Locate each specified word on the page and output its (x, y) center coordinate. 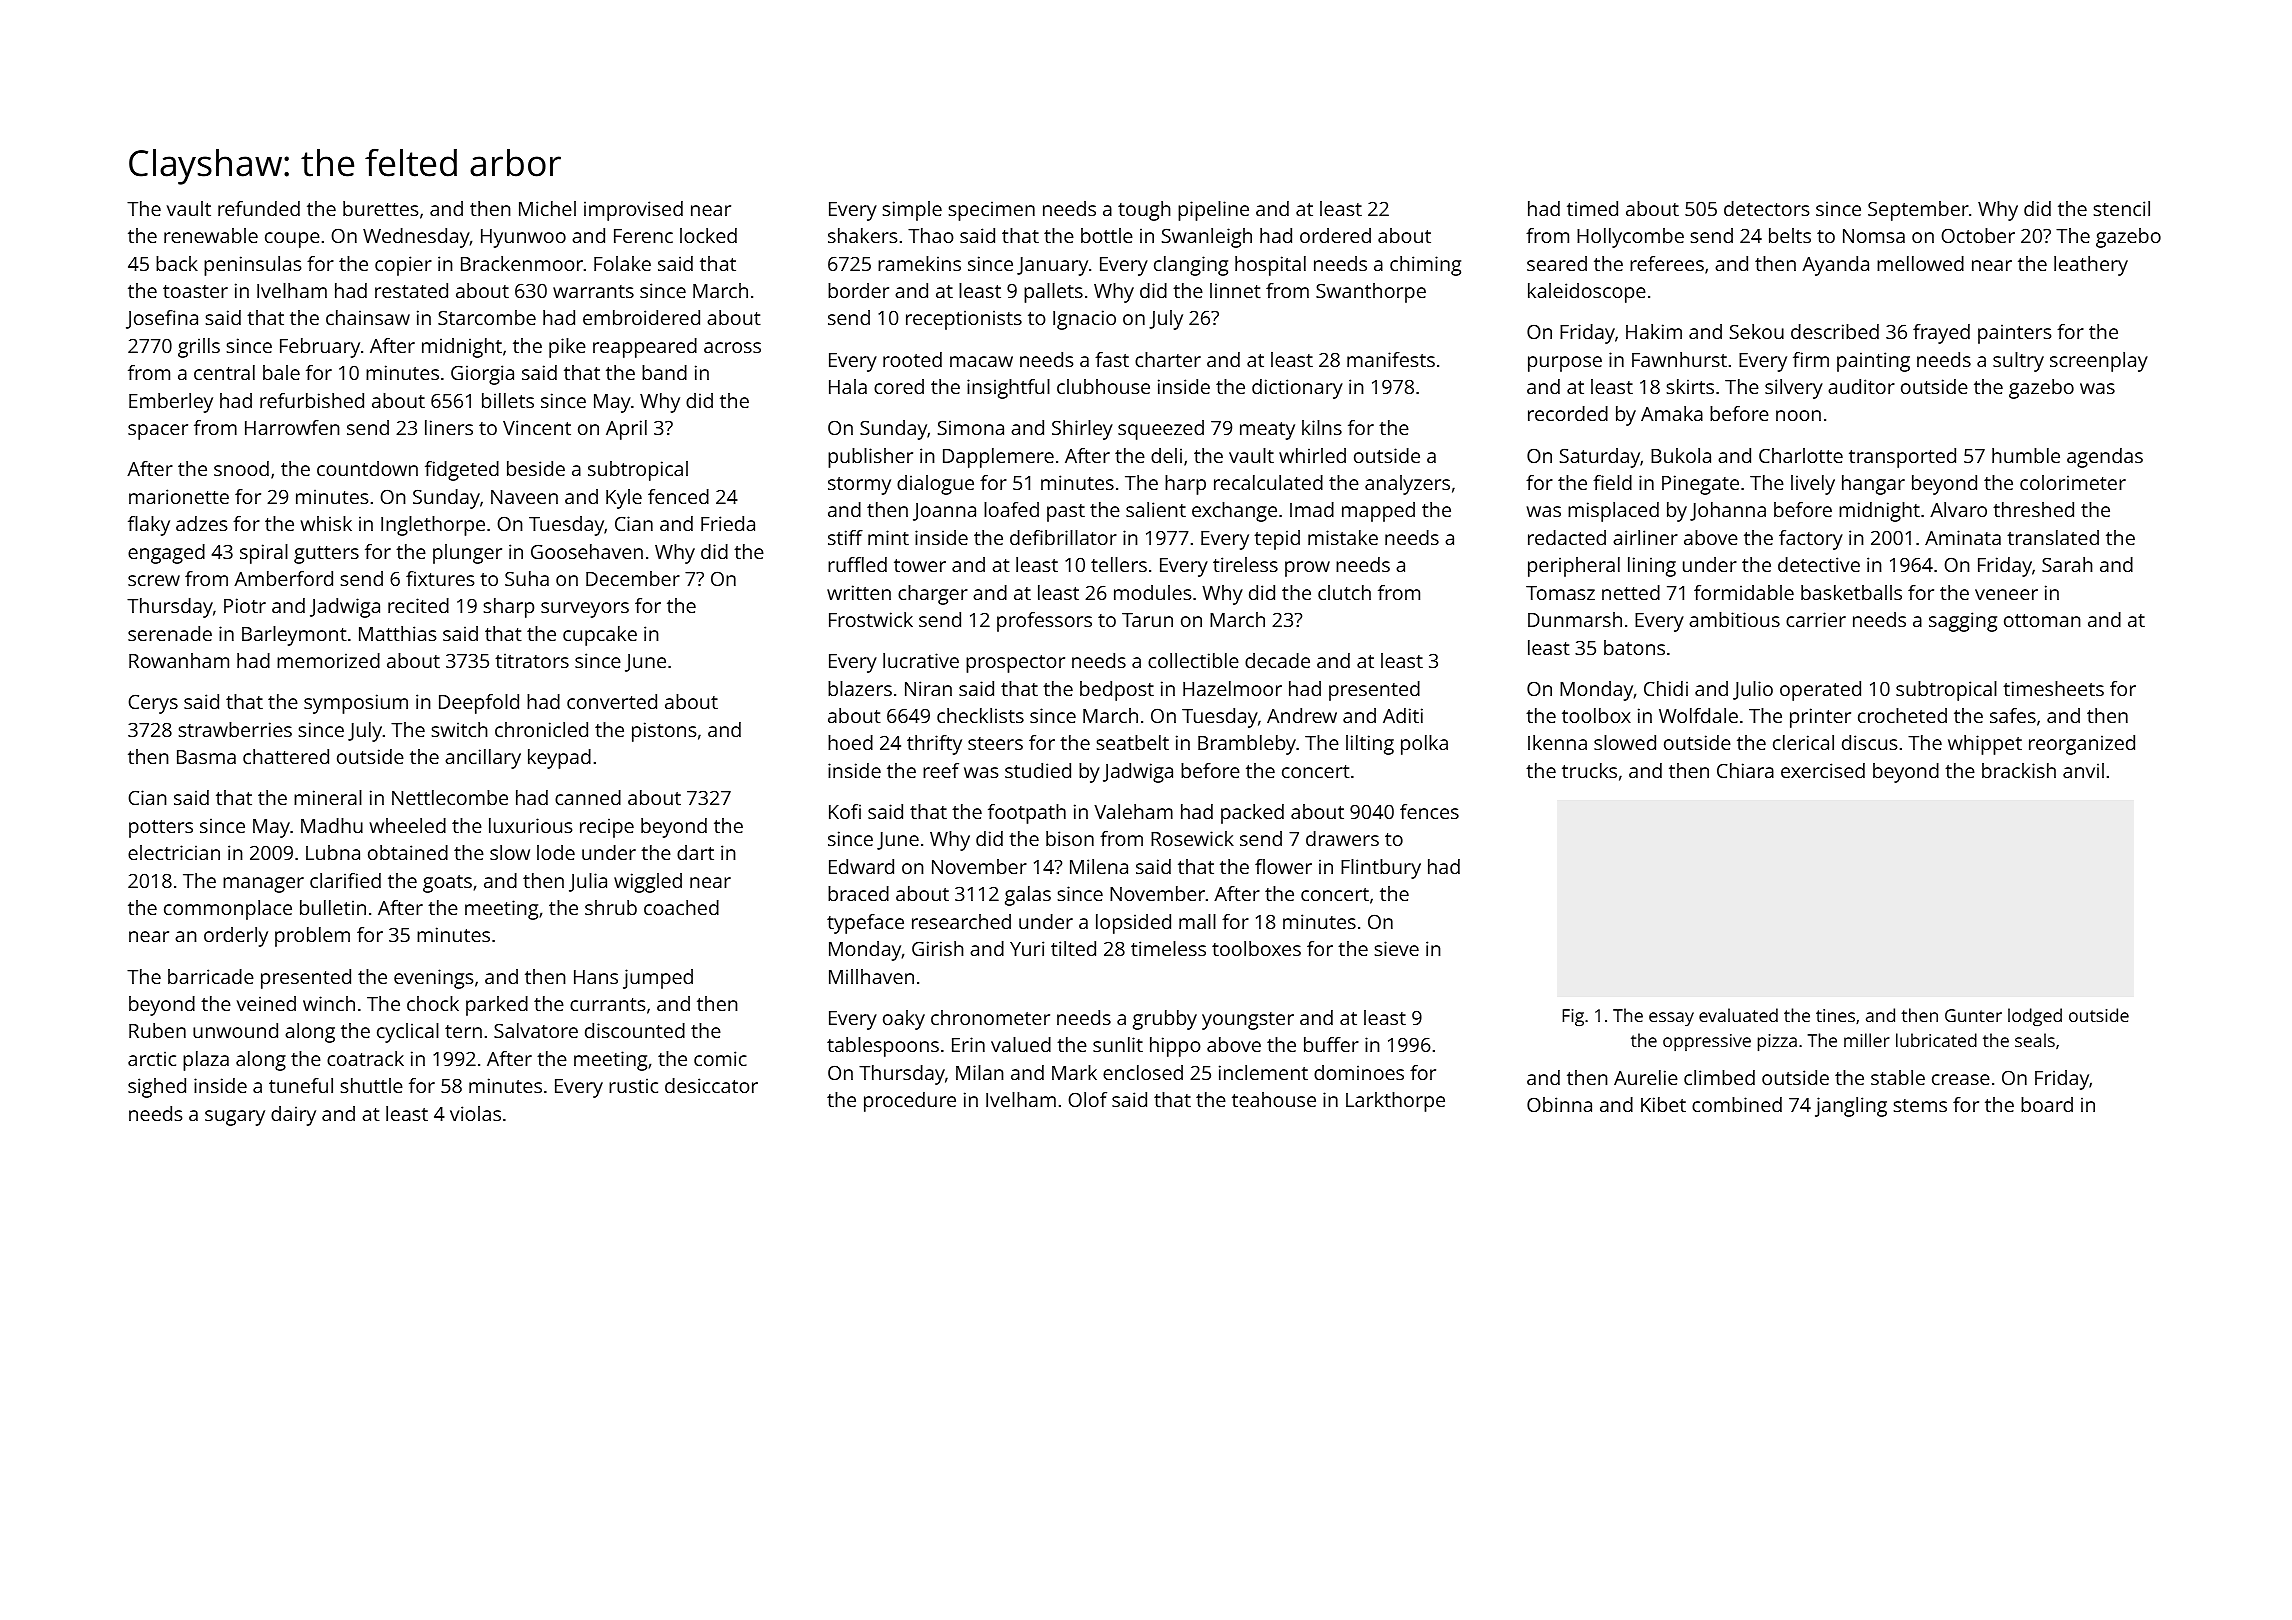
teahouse (1274, 1099)
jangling (1851, 1107)
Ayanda (1835, 266)
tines (1835, 1015)
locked (708, 235)
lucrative (921, 660)
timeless (1168, 948)
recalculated (1268, 482)
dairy (293, 1116)
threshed (2033, 509)
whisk (326, 523)
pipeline (1213, 211)
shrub (611, 907)
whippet (1985, 745)
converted (612, 701)
